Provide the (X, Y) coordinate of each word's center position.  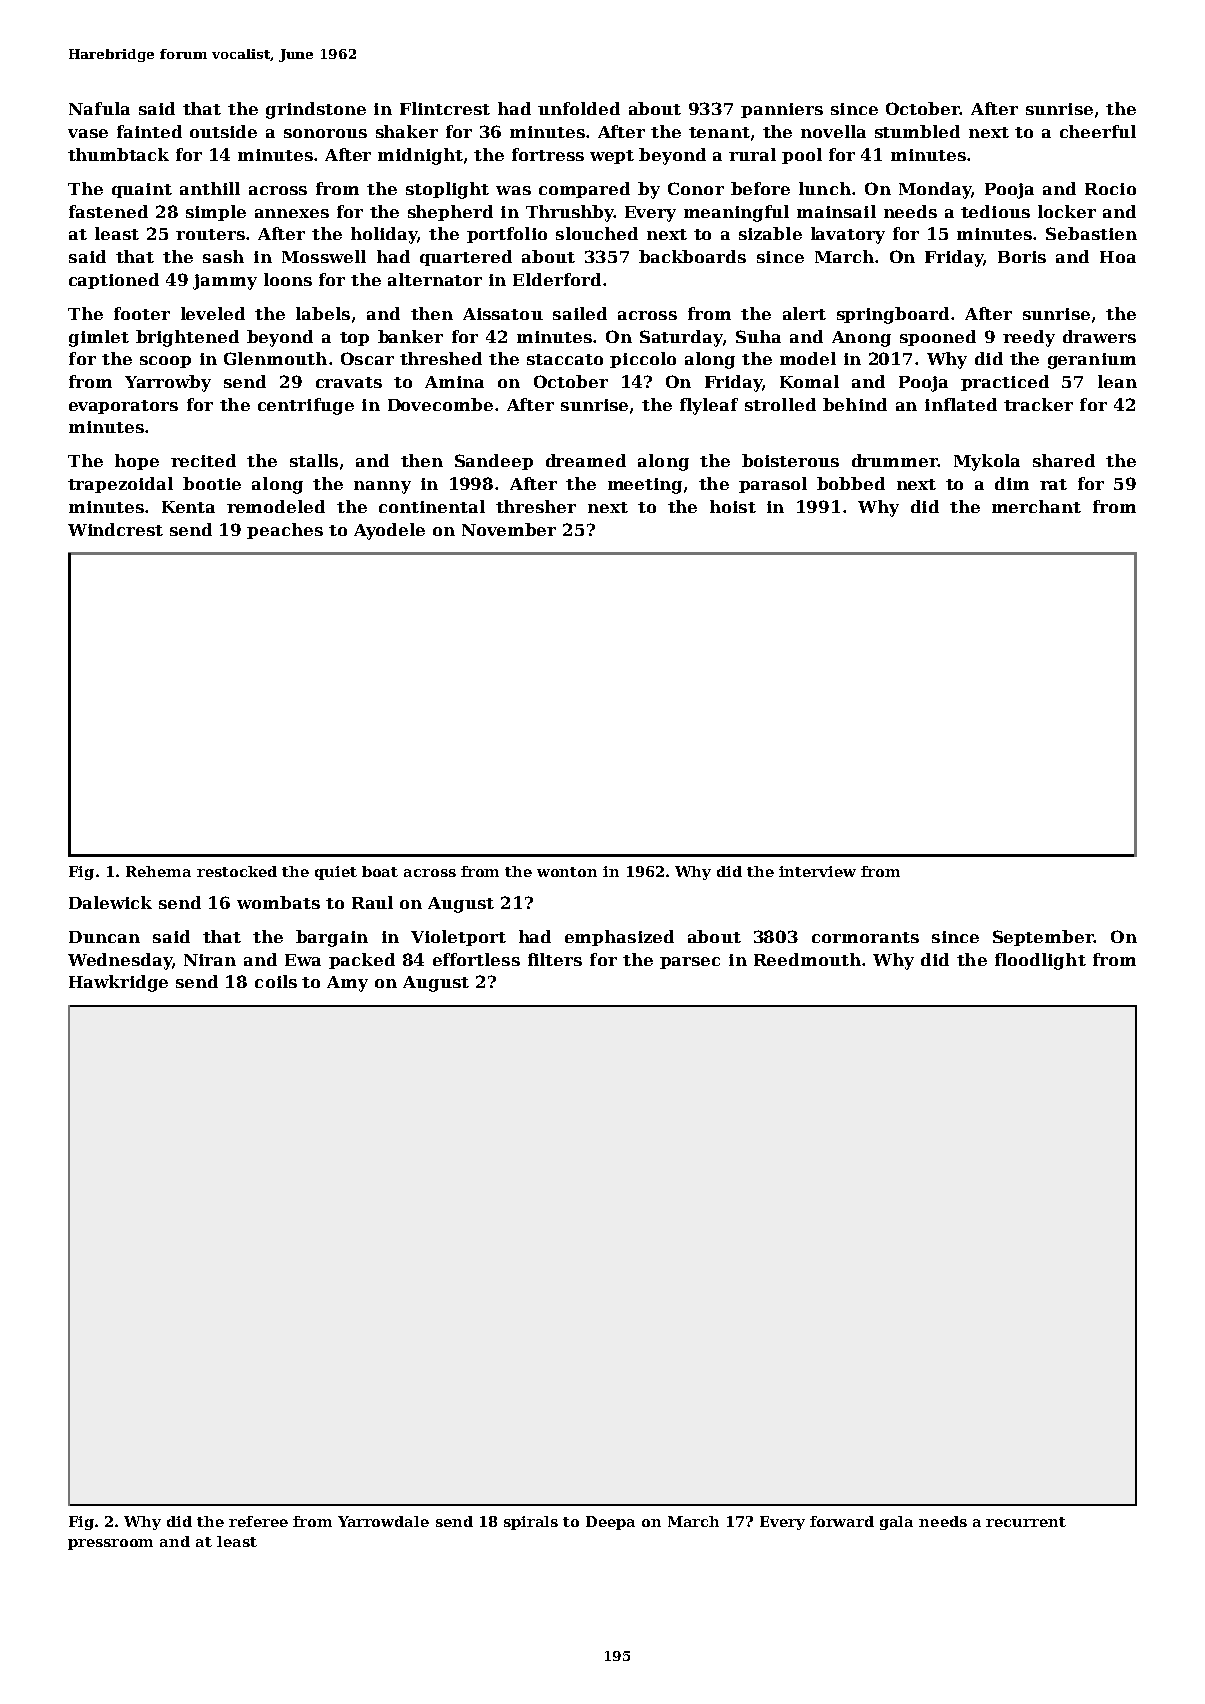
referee (258, 1521)
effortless (476, 959)
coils (276, 981)
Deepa (610, 1523)
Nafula (99, 108)
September (1043, 938)
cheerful (1098, 131)
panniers (782, 110)
